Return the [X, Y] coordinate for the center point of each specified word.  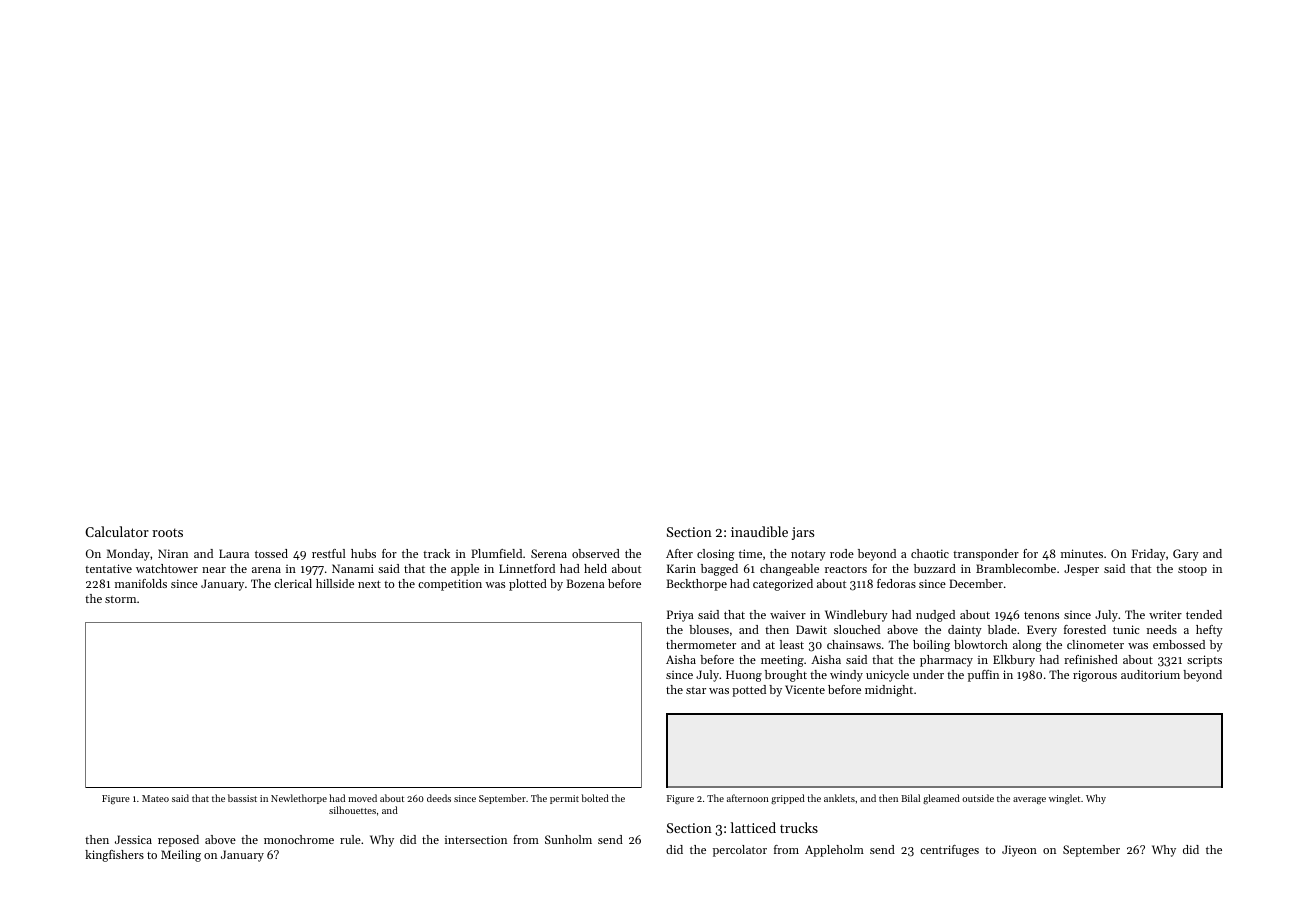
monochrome [299, 839]
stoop [1192, 571]
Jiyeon [1019, 851]
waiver [788, 614]
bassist [242, 798]
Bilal [910, 798]
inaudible [759, 531]
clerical [293, 583]
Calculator [117, 531]
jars [803, 533]
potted [749, 691]
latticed [753, 827]
